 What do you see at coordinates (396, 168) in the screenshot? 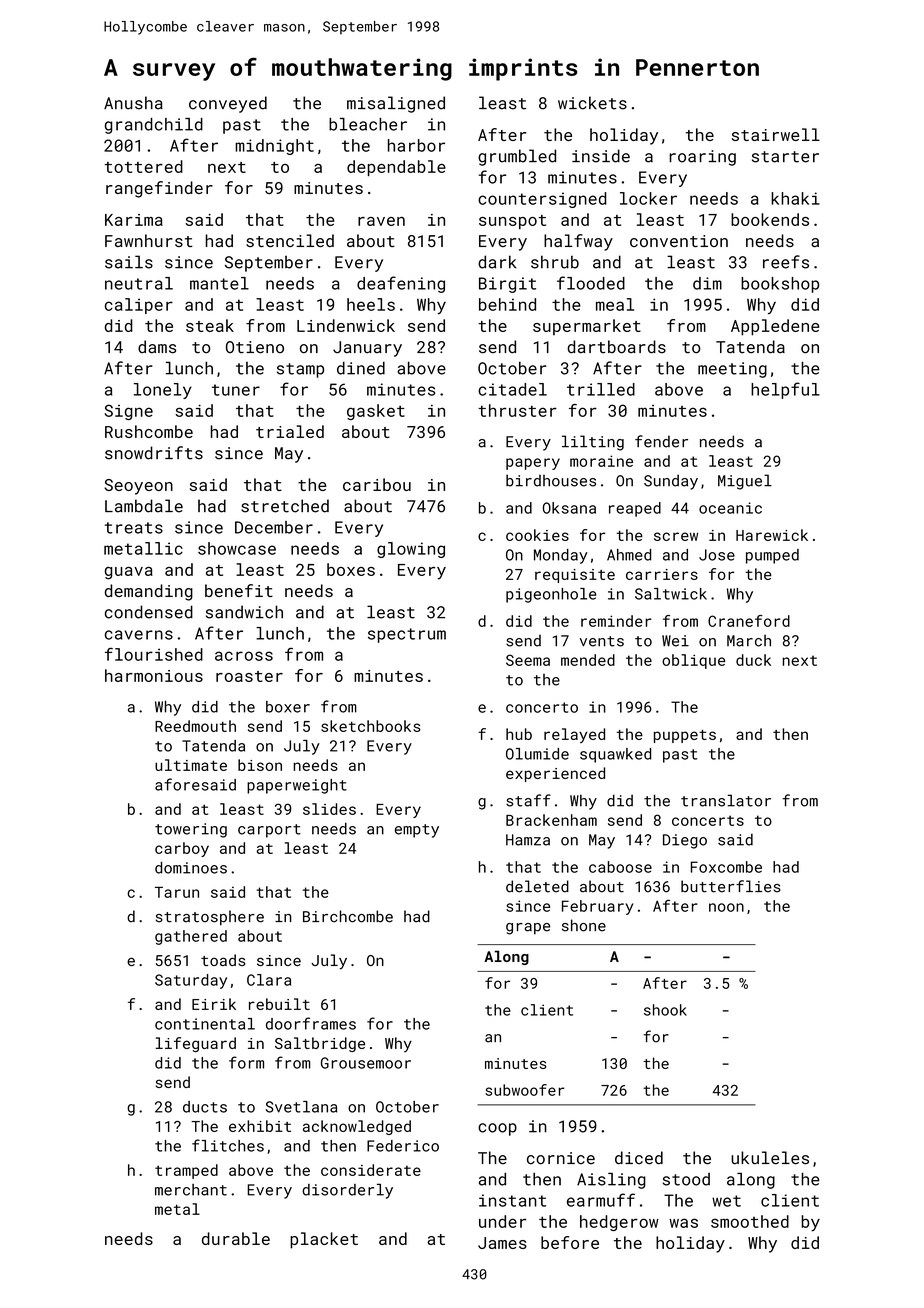
I see `dependable` at bounding box center [396, 168].
